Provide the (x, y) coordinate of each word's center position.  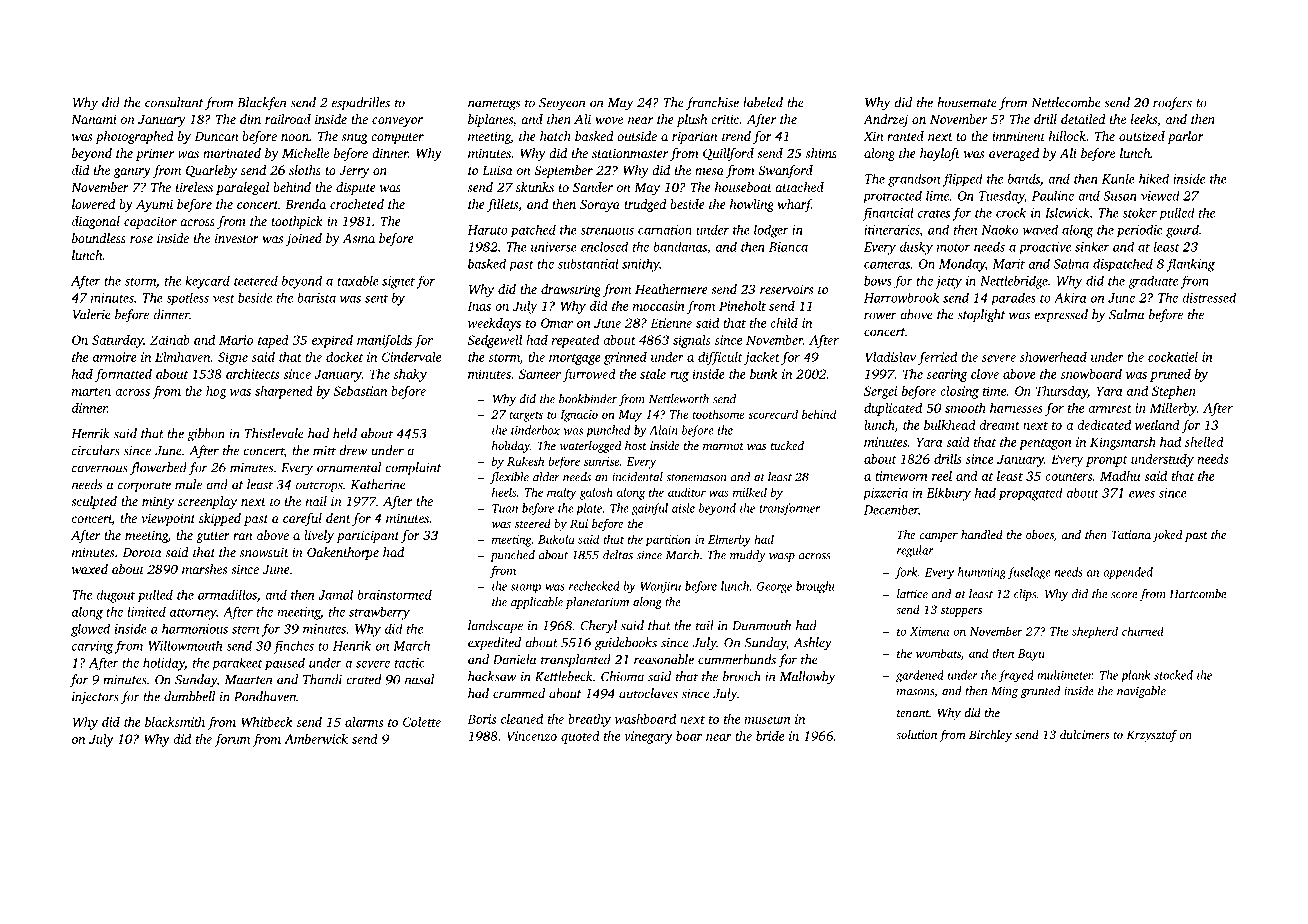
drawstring (571, 290)
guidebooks (626, 644)
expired (332, 341)
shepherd (1095, 632)
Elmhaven (183, 357)
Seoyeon (562, 104)
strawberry (379, 613)
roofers (1172, 103)
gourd (1182, 231)
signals (692, 341)
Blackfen (262, 104)
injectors (95, 698)
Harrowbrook (901, 297)
